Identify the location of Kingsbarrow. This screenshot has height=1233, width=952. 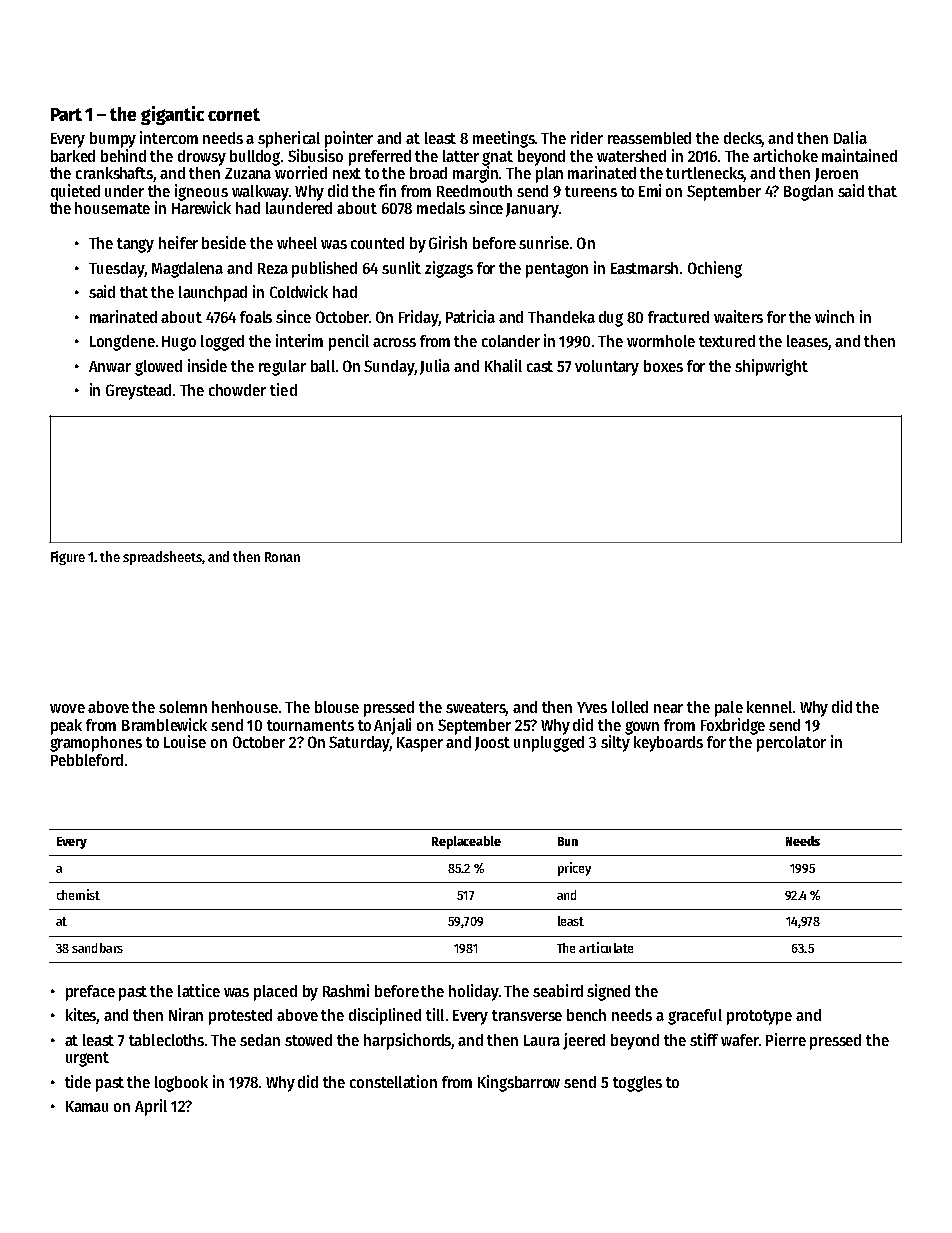
(519, 1083).
